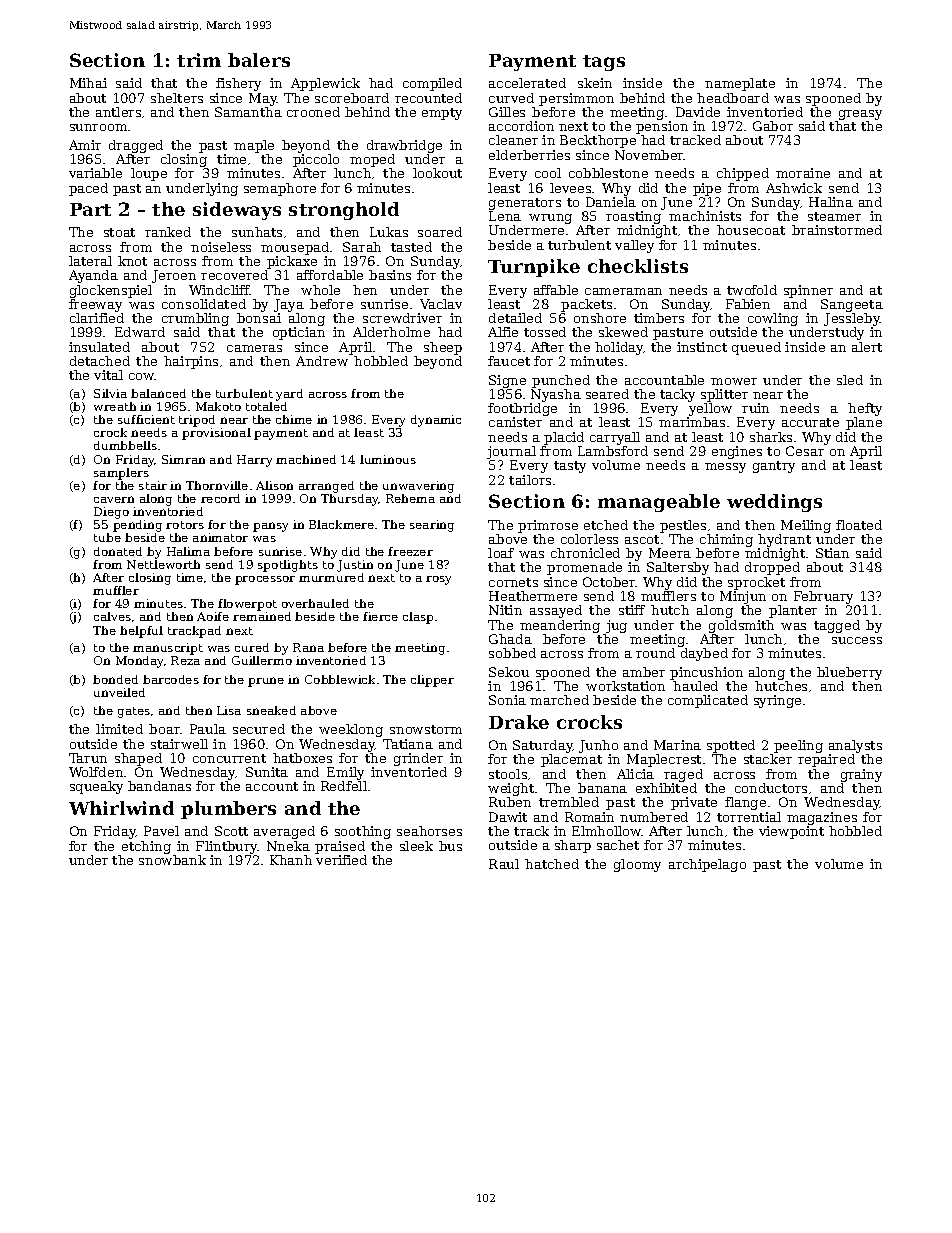 The image size is (952, 1233). I want to click on compiled, so click(432, 84).
